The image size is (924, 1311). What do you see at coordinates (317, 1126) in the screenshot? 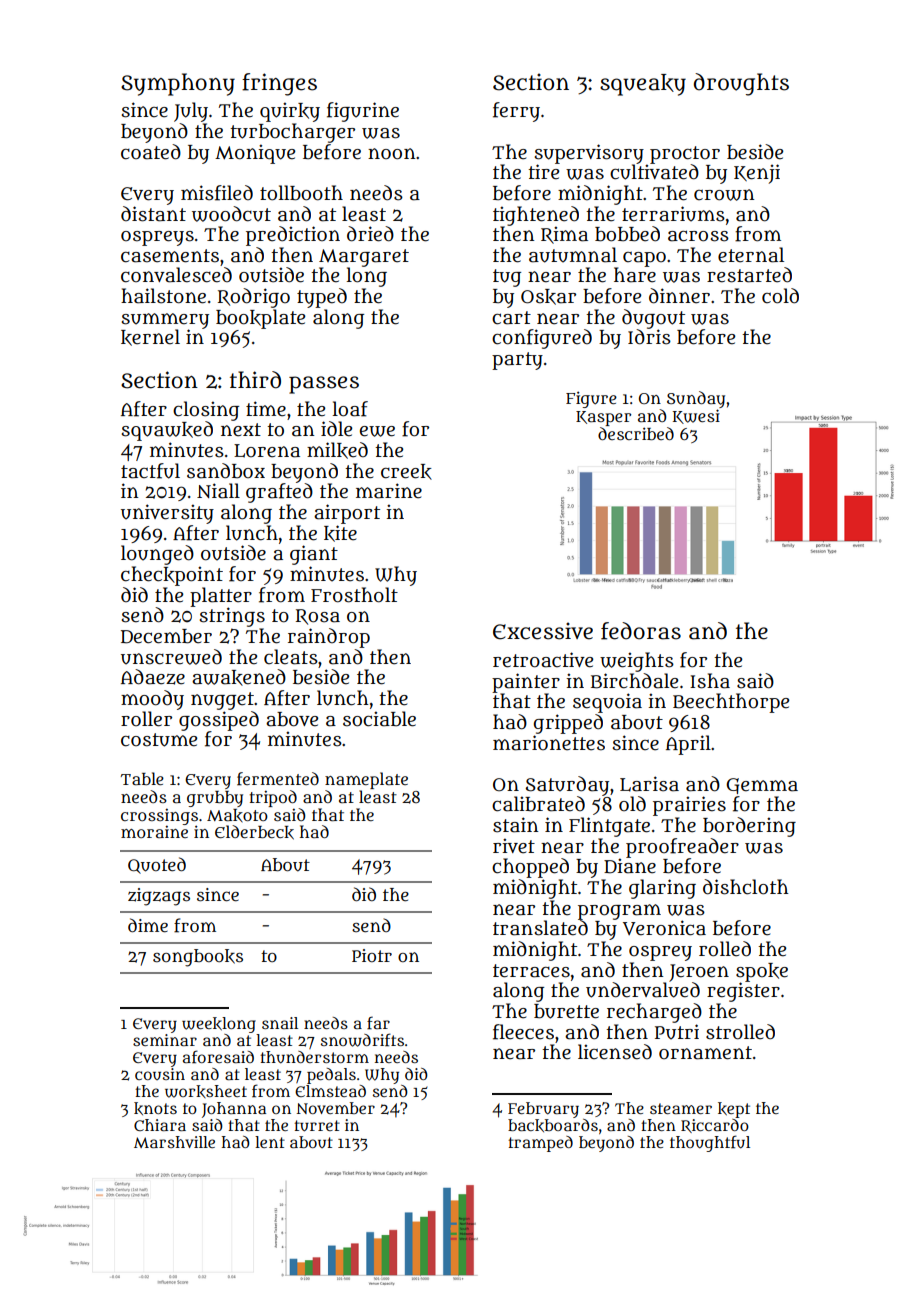
I see `turret` at bounding box center [317, 1126].
